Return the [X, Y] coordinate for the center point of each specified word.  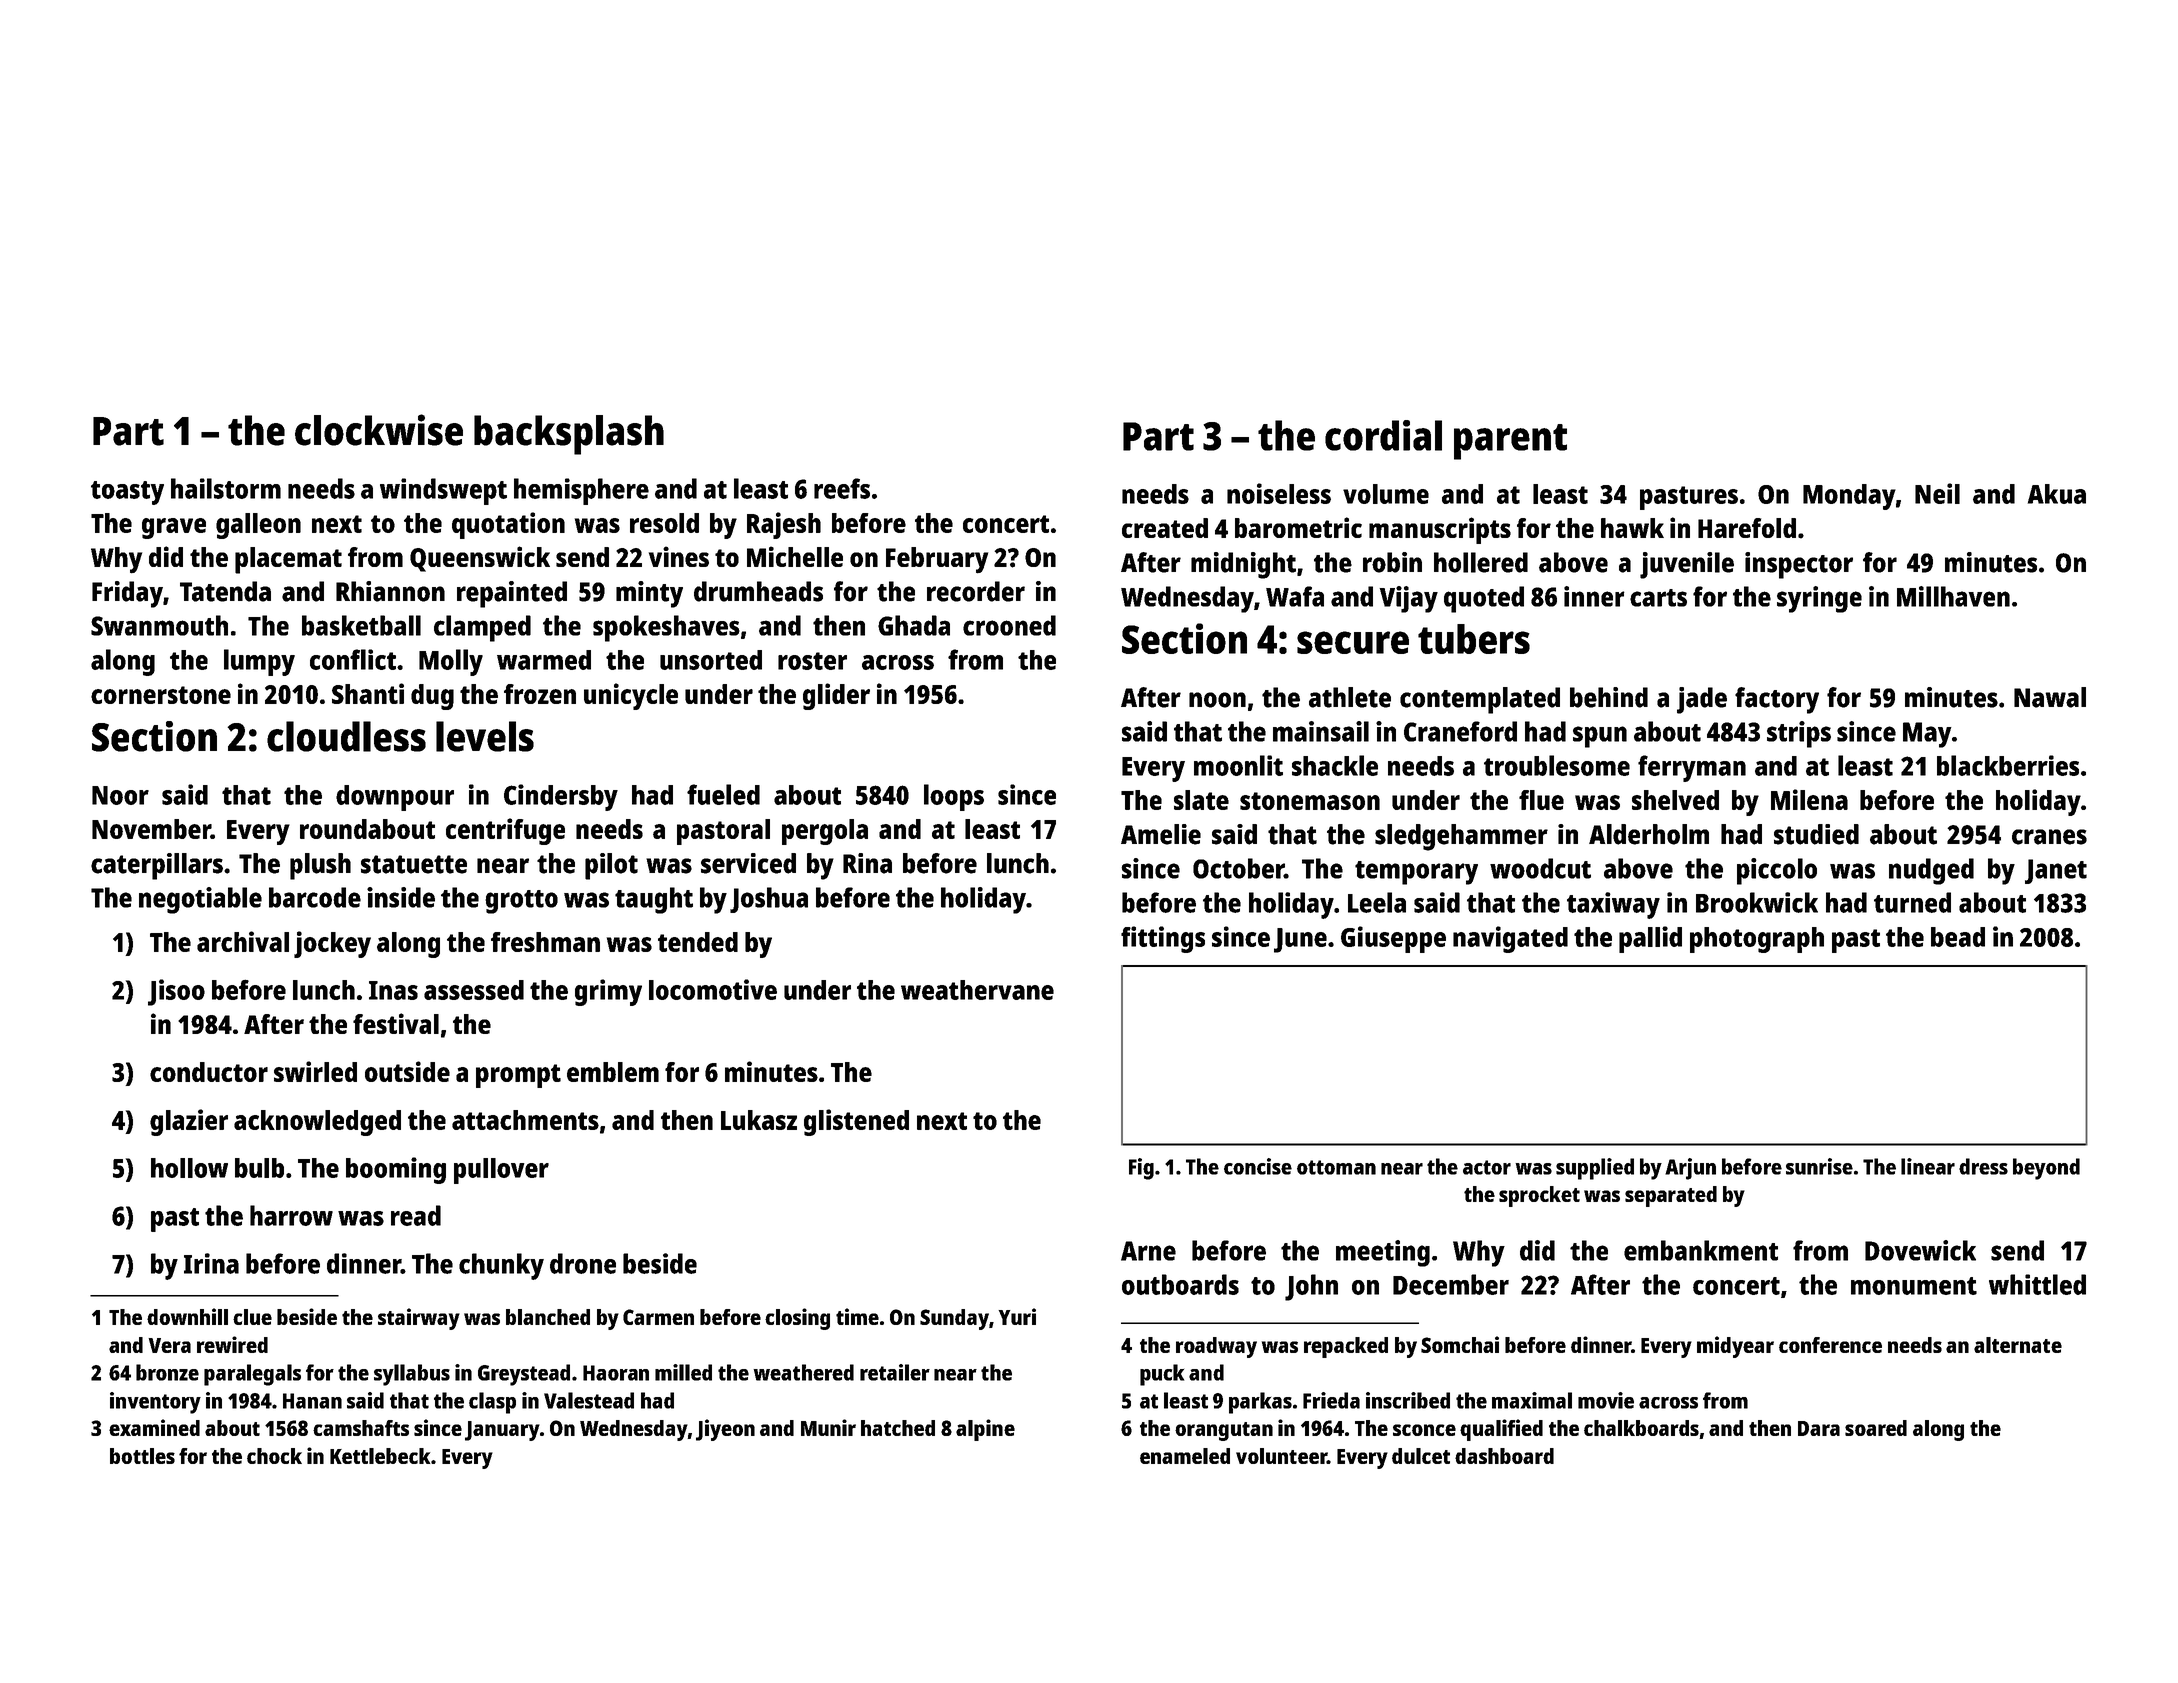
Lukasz [759, 1120]
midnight [1243, 565]
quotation [508, 525]
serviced [748, 863]
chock [274, 1456]
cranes [2049, 837]
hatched [898, 1428]
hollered [1481, 562]
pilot [611, 866]
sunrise [1819, 1166]
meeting [1383, 1253]
